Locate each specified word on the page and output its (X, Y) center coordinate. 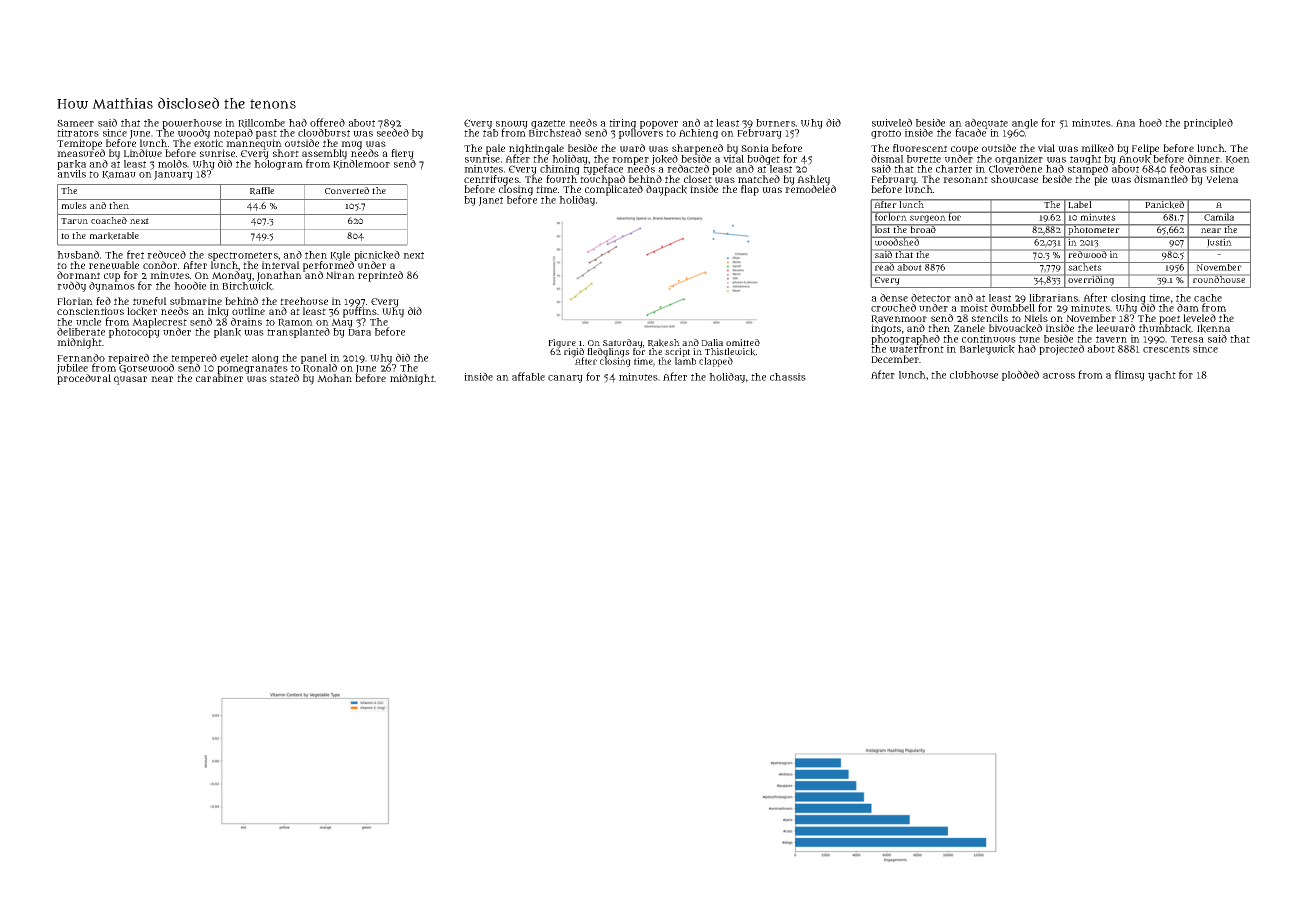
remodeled (810, 189)
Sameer (75, 123)
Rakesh (664, 343)
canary (565, 379)
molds (172, 163)
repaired (128, 359)
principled (1208, 123)
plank (227, 333)
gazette (548, 124)
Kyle (340, 256)
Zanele (969, 328)
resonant (965, 179)
